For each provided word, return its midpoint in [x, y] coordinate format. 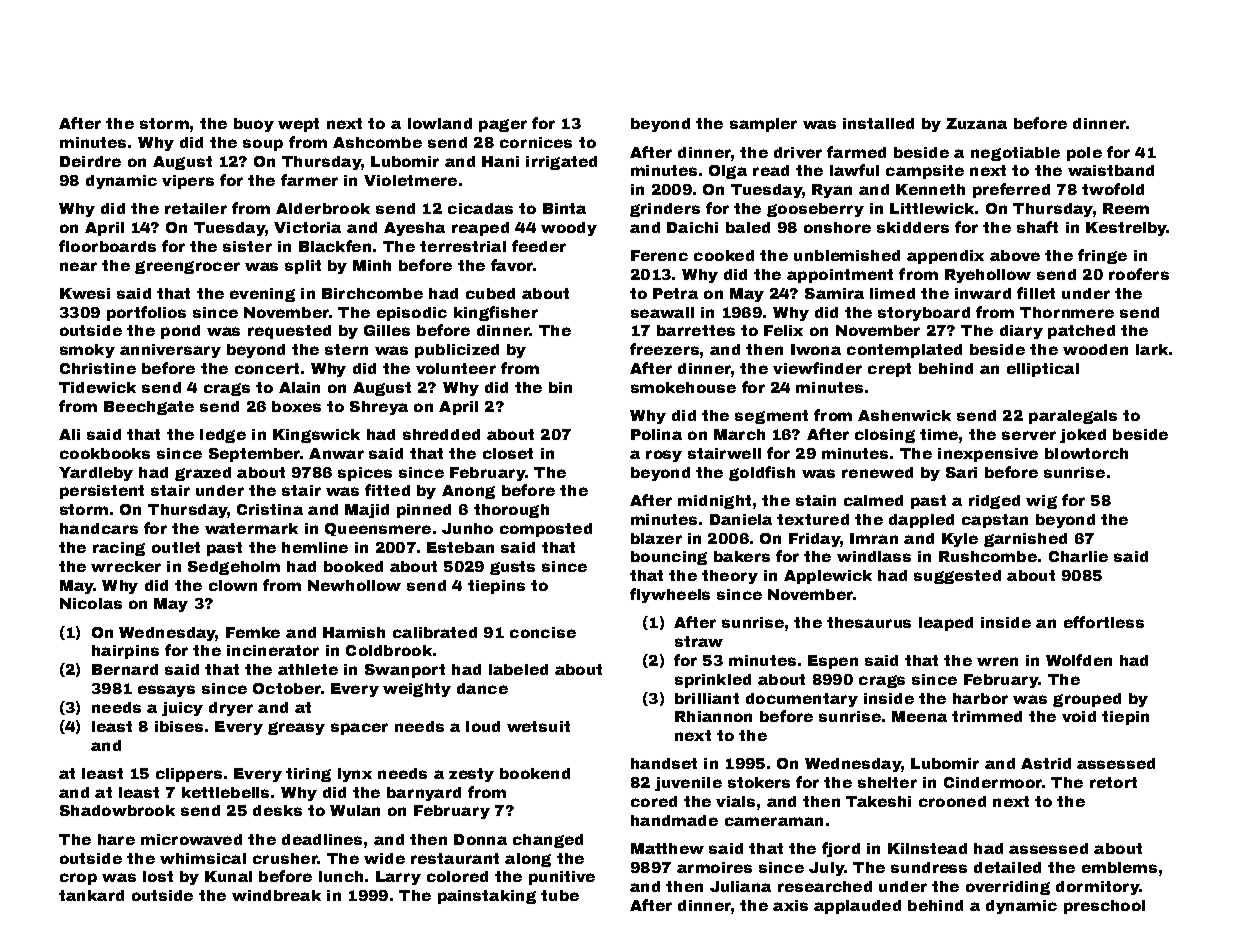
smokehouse [683, 387]
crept [889, 370]
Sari [961, 472]
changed [548, 841]
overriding [1008, 888]
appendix [945, 257]
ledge [223, 436]
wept [298, 125]
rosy [664, 456]
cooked [724, 255]
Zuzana [976, 123]
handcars [99, 528]
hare [116, 839]
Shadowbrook [117, 810]
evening [262, 295]
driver [798, 152]
